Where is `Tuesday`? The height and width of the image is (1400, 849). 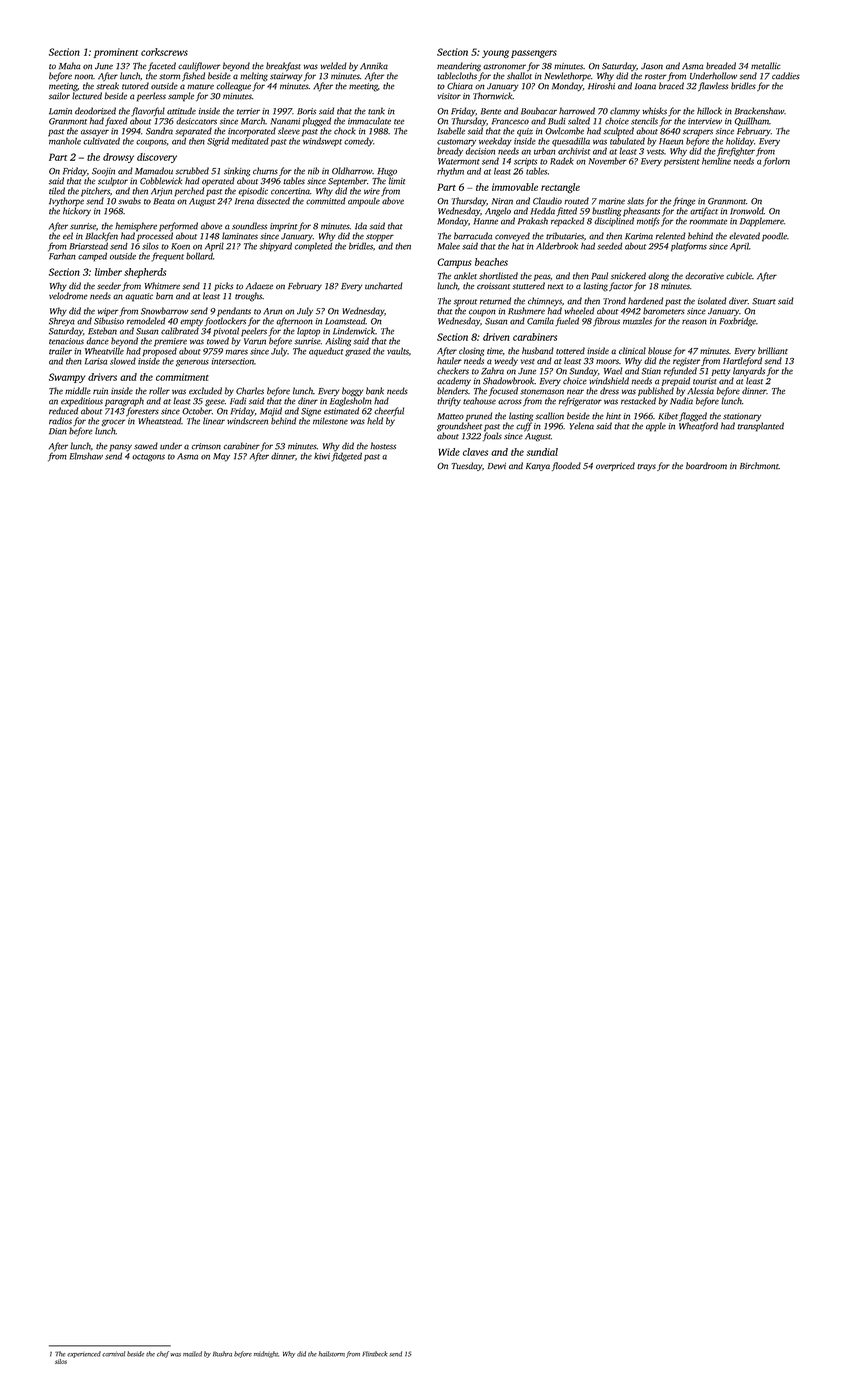
Tuesday is located at coordinates (467, 466).
